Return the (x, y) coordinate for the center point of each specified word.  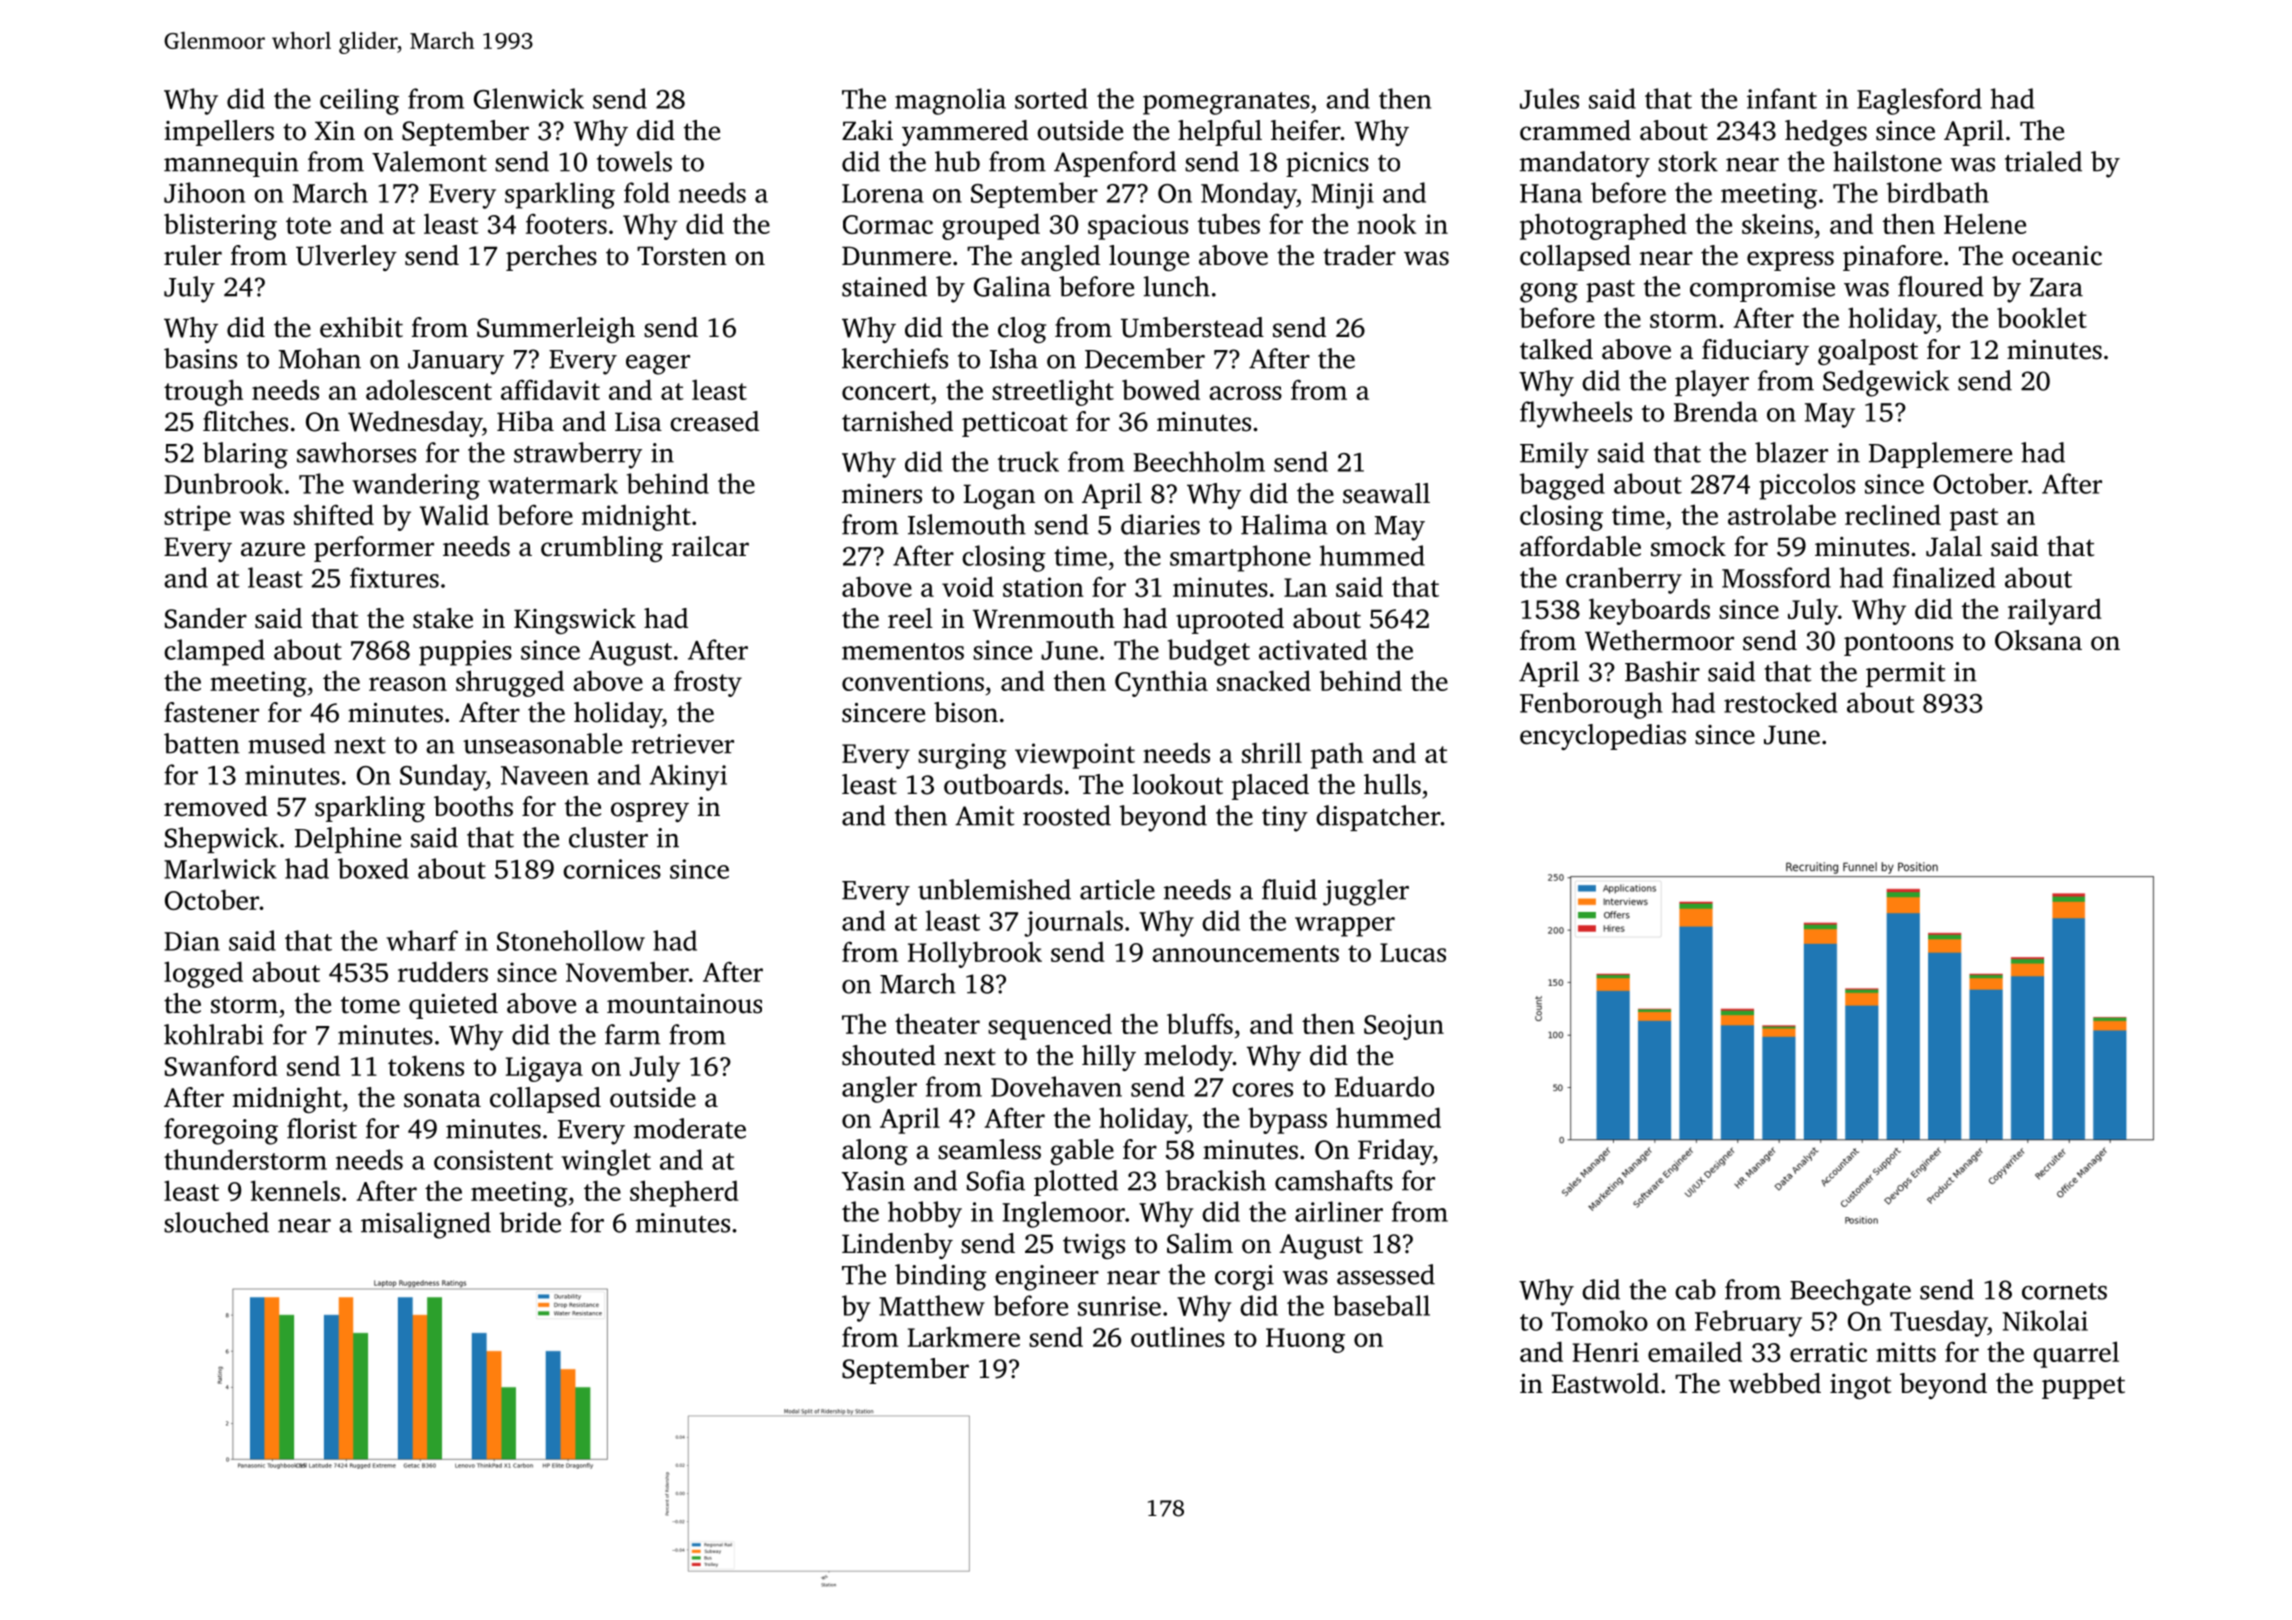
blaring (245, 455)
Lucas (1413, 952)
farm (632, 1034)
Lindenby (897, 1246)
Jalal (1954, 546)
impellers (219, 133)
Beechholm (1199, 461)
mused (287, 743)
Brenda (1716, 411)
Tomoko (1599, 1320)
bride (530, 1222)
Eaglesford (1919, 101)
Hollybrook (975, 954)
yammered (965, 133)
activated (1313, 649)
